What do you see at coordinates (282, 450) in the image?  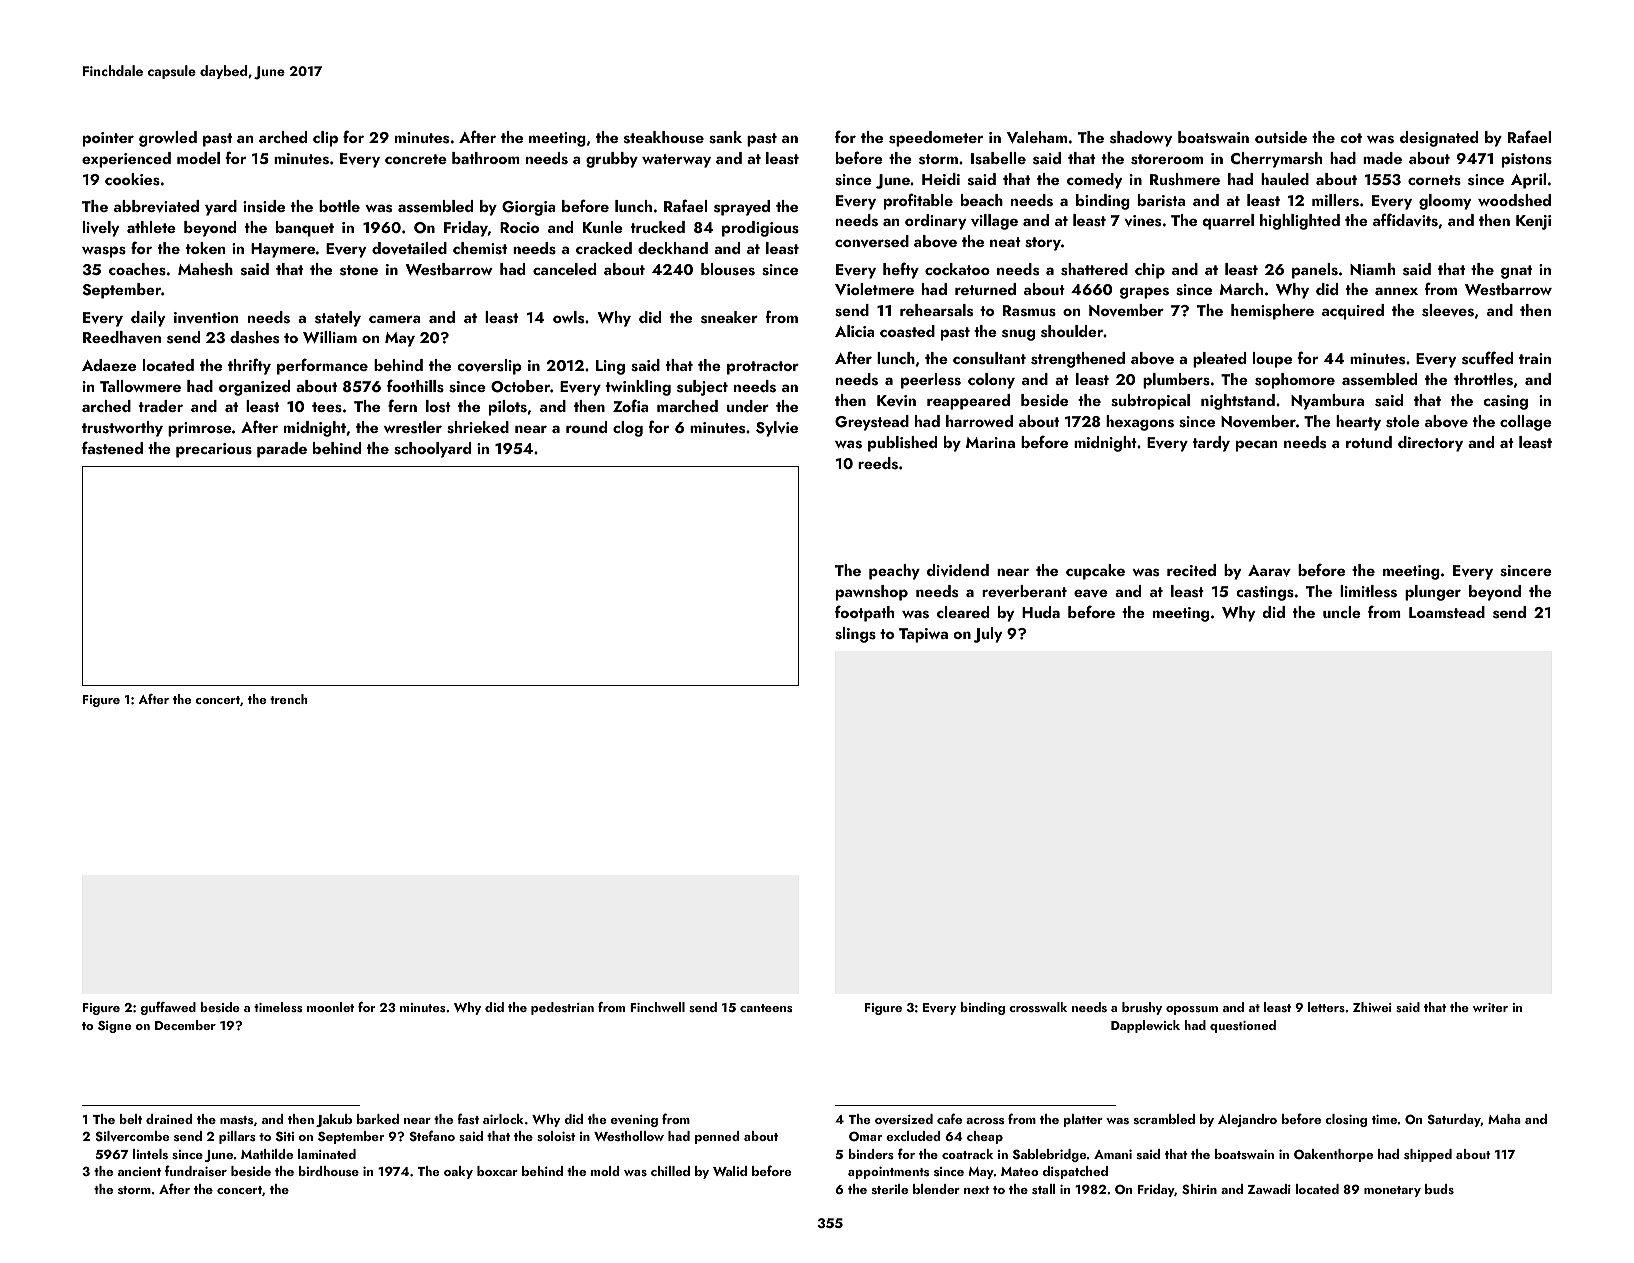 I see `parade` at bounding box center [282, 450].
